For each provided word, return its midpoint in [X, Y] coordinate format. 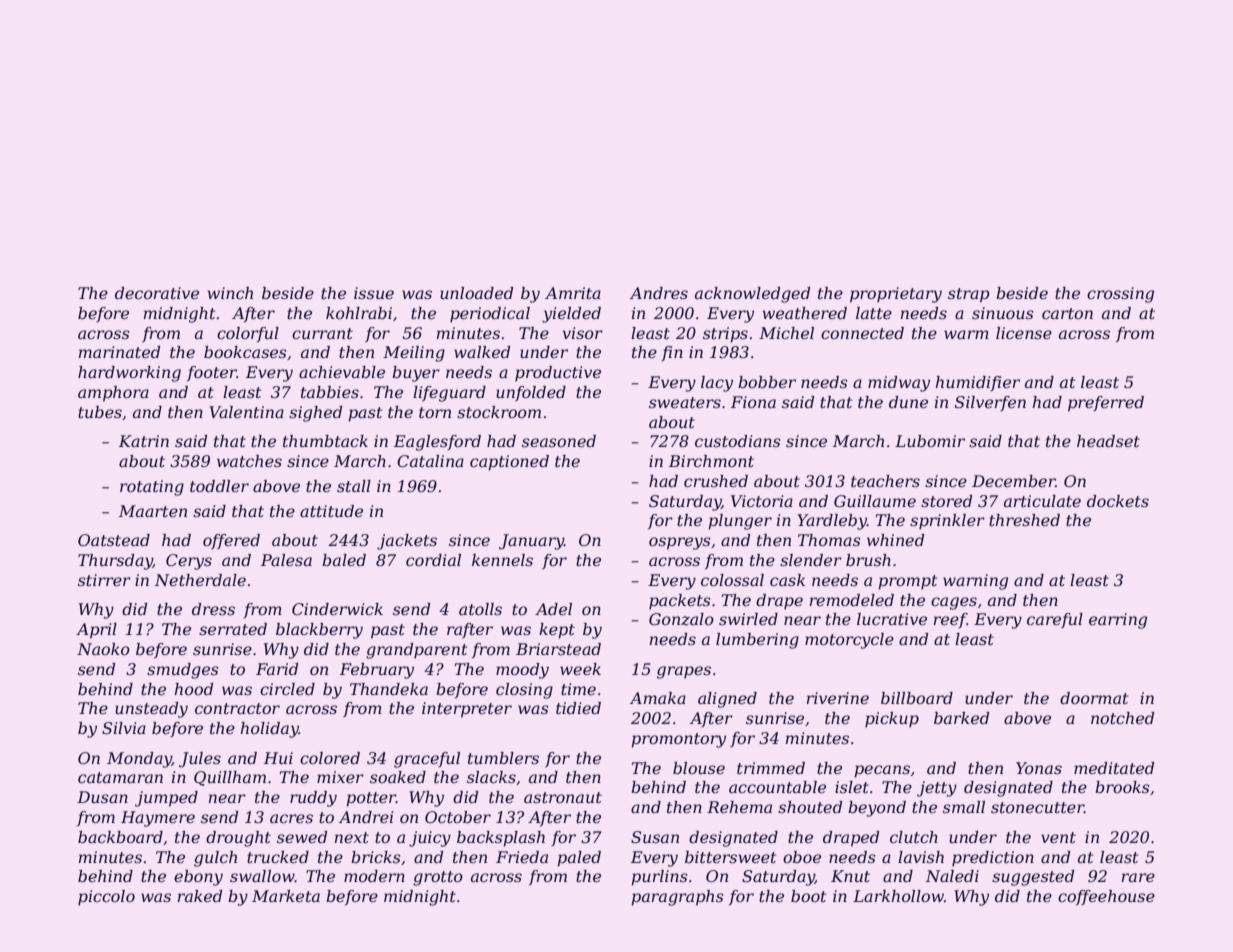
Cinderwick [337, 609]
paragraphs [677, 898]
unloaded [476, 293]
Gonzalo [681, 619]
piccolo [106, 898]
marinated [119, 352]
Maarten [153, 511]
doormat [1094, 698]
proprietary [896, 295]
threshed [1024, 520]
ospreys [680, 543]
